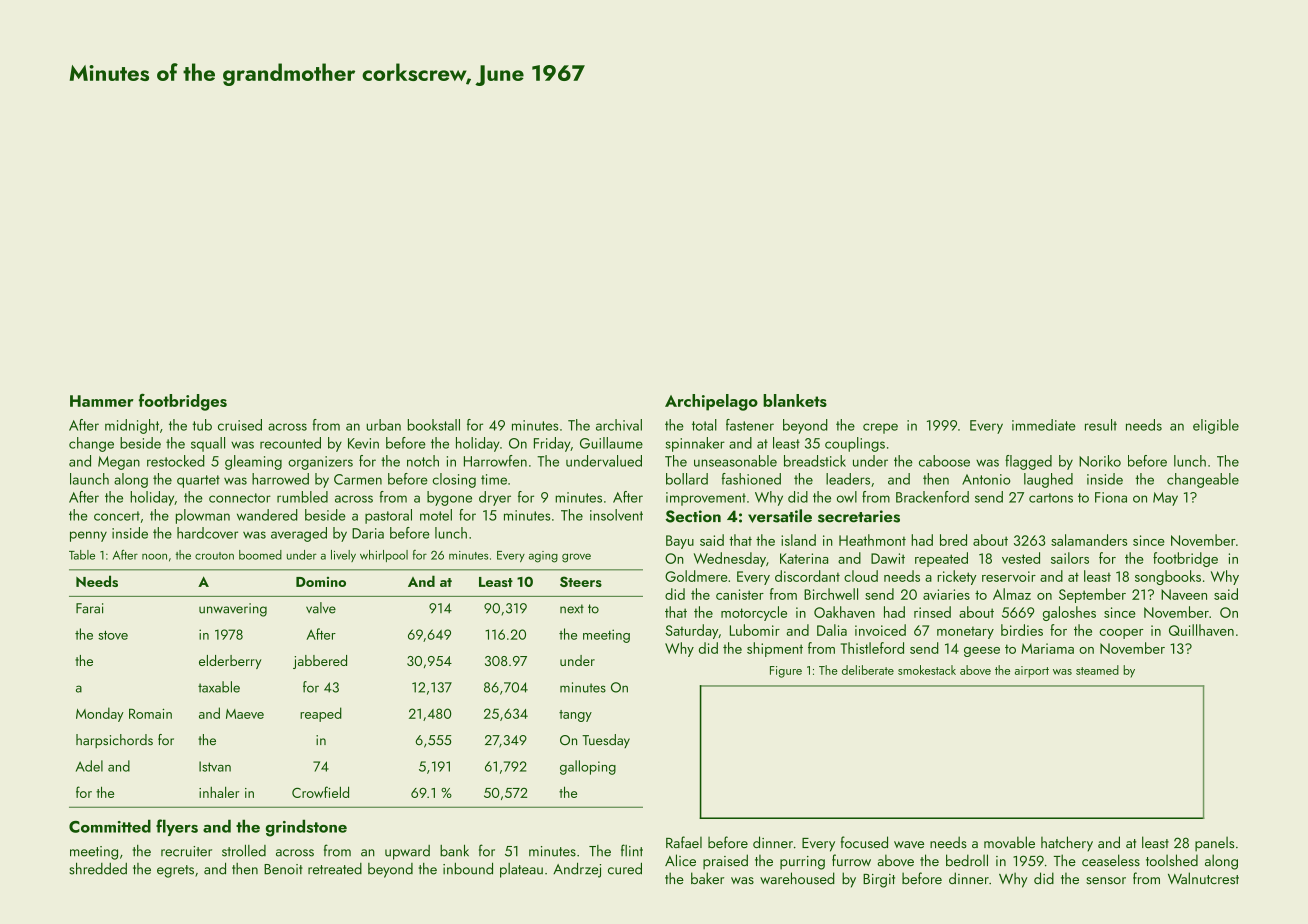  What do you see at coordinates (795, 400) in the page?
I see `blankets` at bounding box center [795, 400].
